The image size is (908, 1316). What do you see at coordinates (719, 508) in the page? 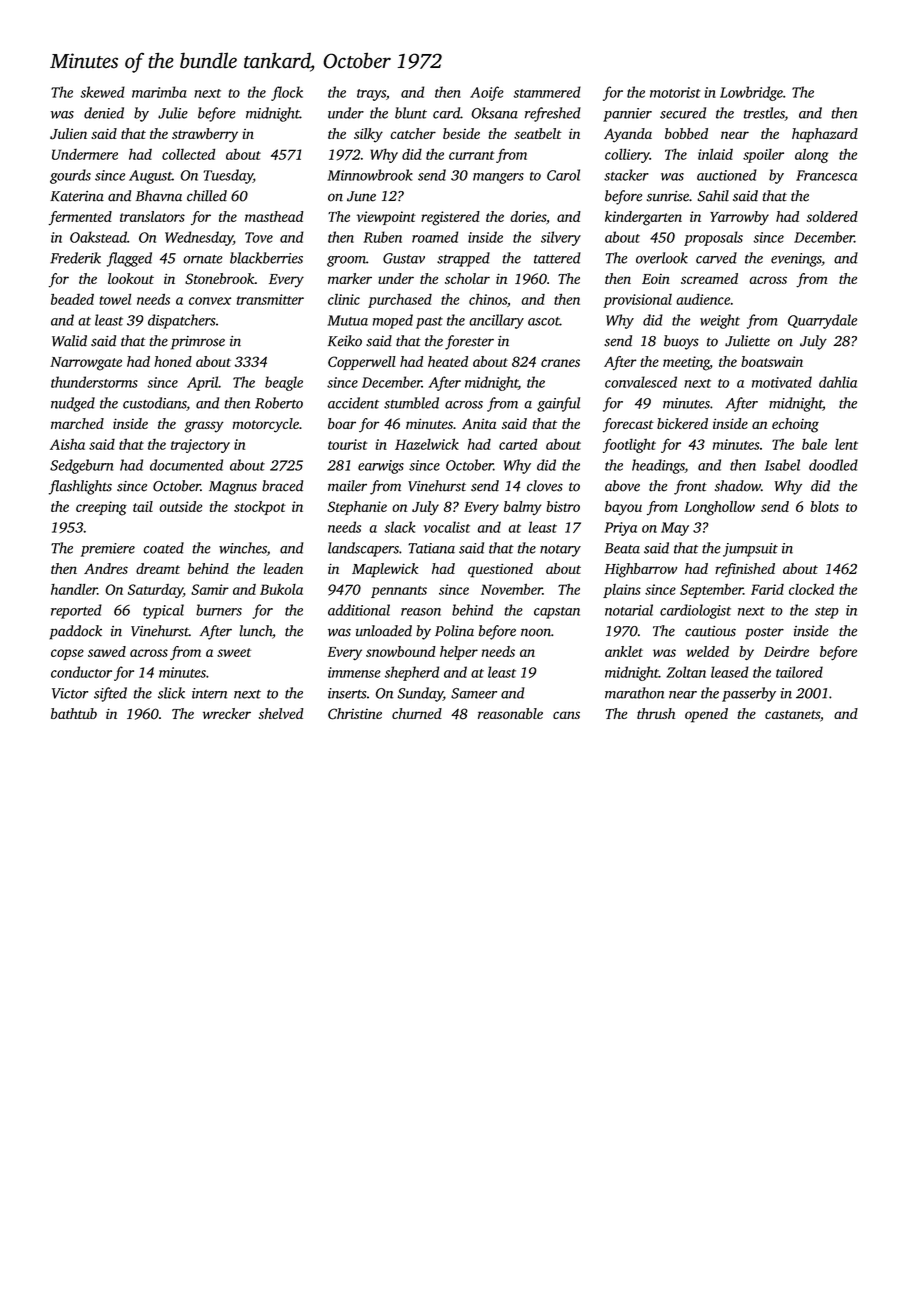
I see `Longhollow` at bounding box center [719, 508].
